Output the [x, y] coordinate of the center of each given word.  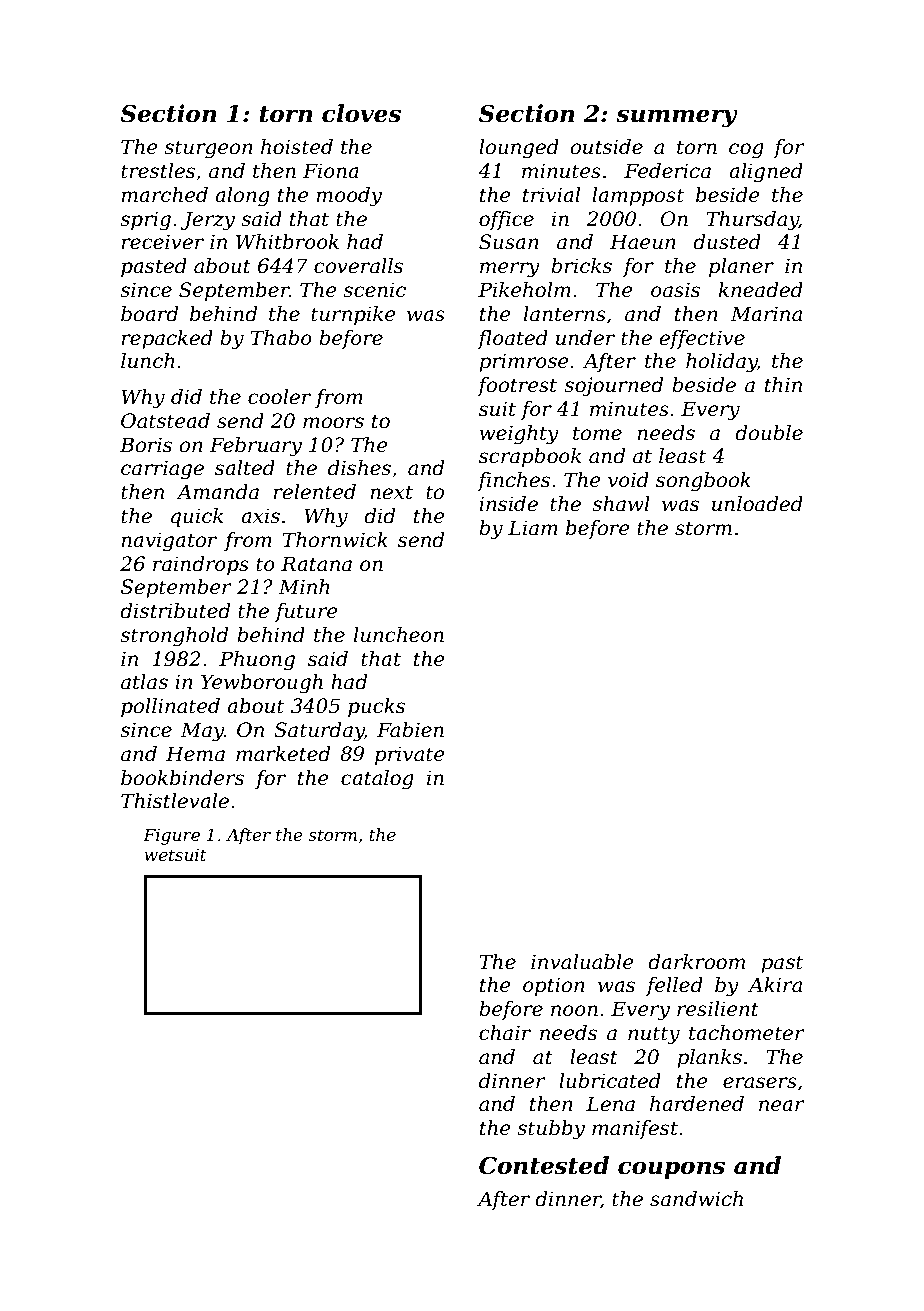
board [149, 314]
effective [702, 339]
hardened [697, 1104]
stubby [551, 1130]
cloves [361, 113]
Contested [544, 1165]
